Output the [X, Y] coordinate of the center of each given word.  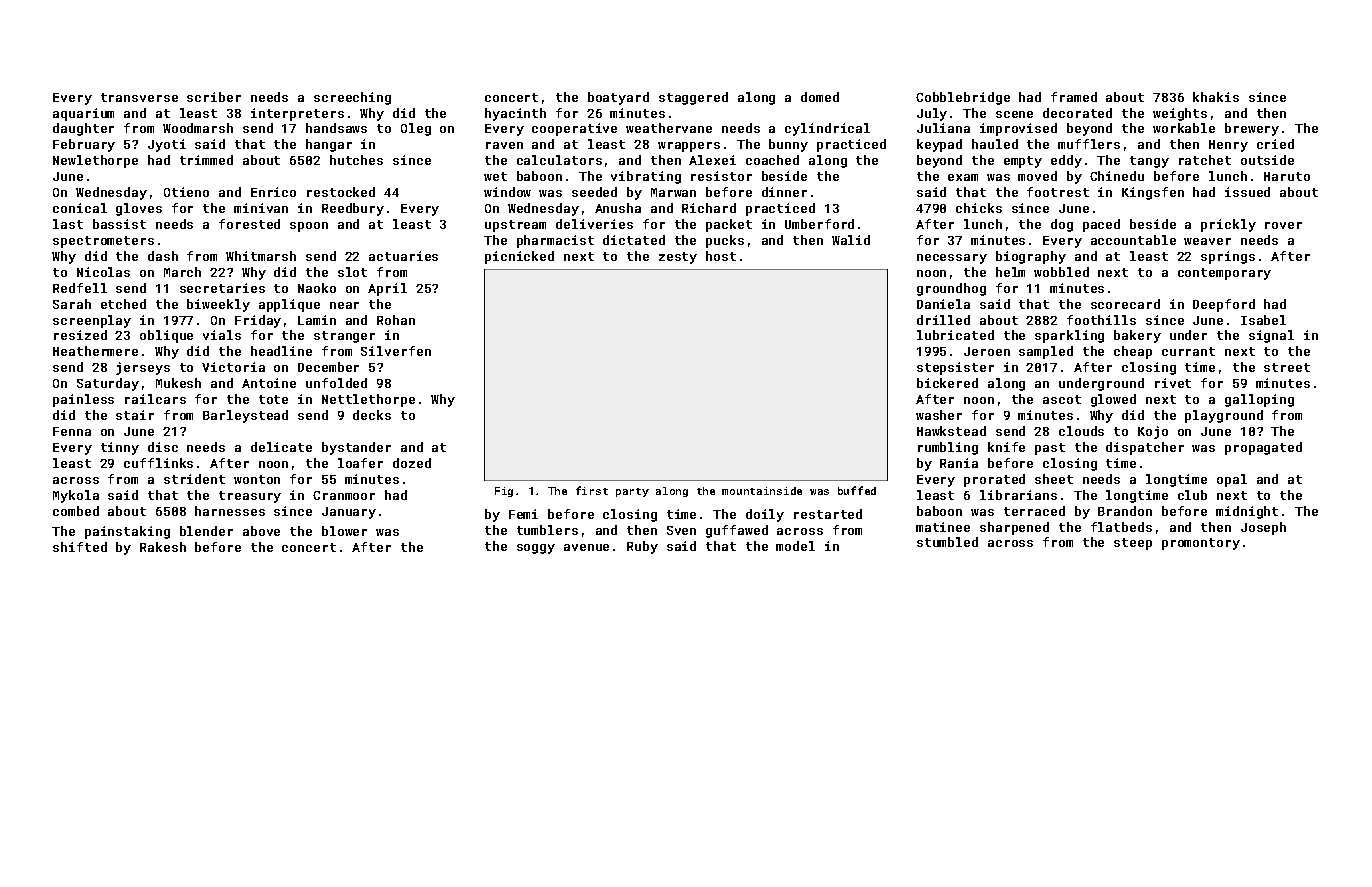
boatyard [618, 98]
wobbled [1061, 272]
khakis [1216, 97]
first [592, 490]
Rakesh [163, 547]
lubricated [955, 335]
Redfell [80, 288]
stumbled [947, 542]
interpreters [297, 114]
